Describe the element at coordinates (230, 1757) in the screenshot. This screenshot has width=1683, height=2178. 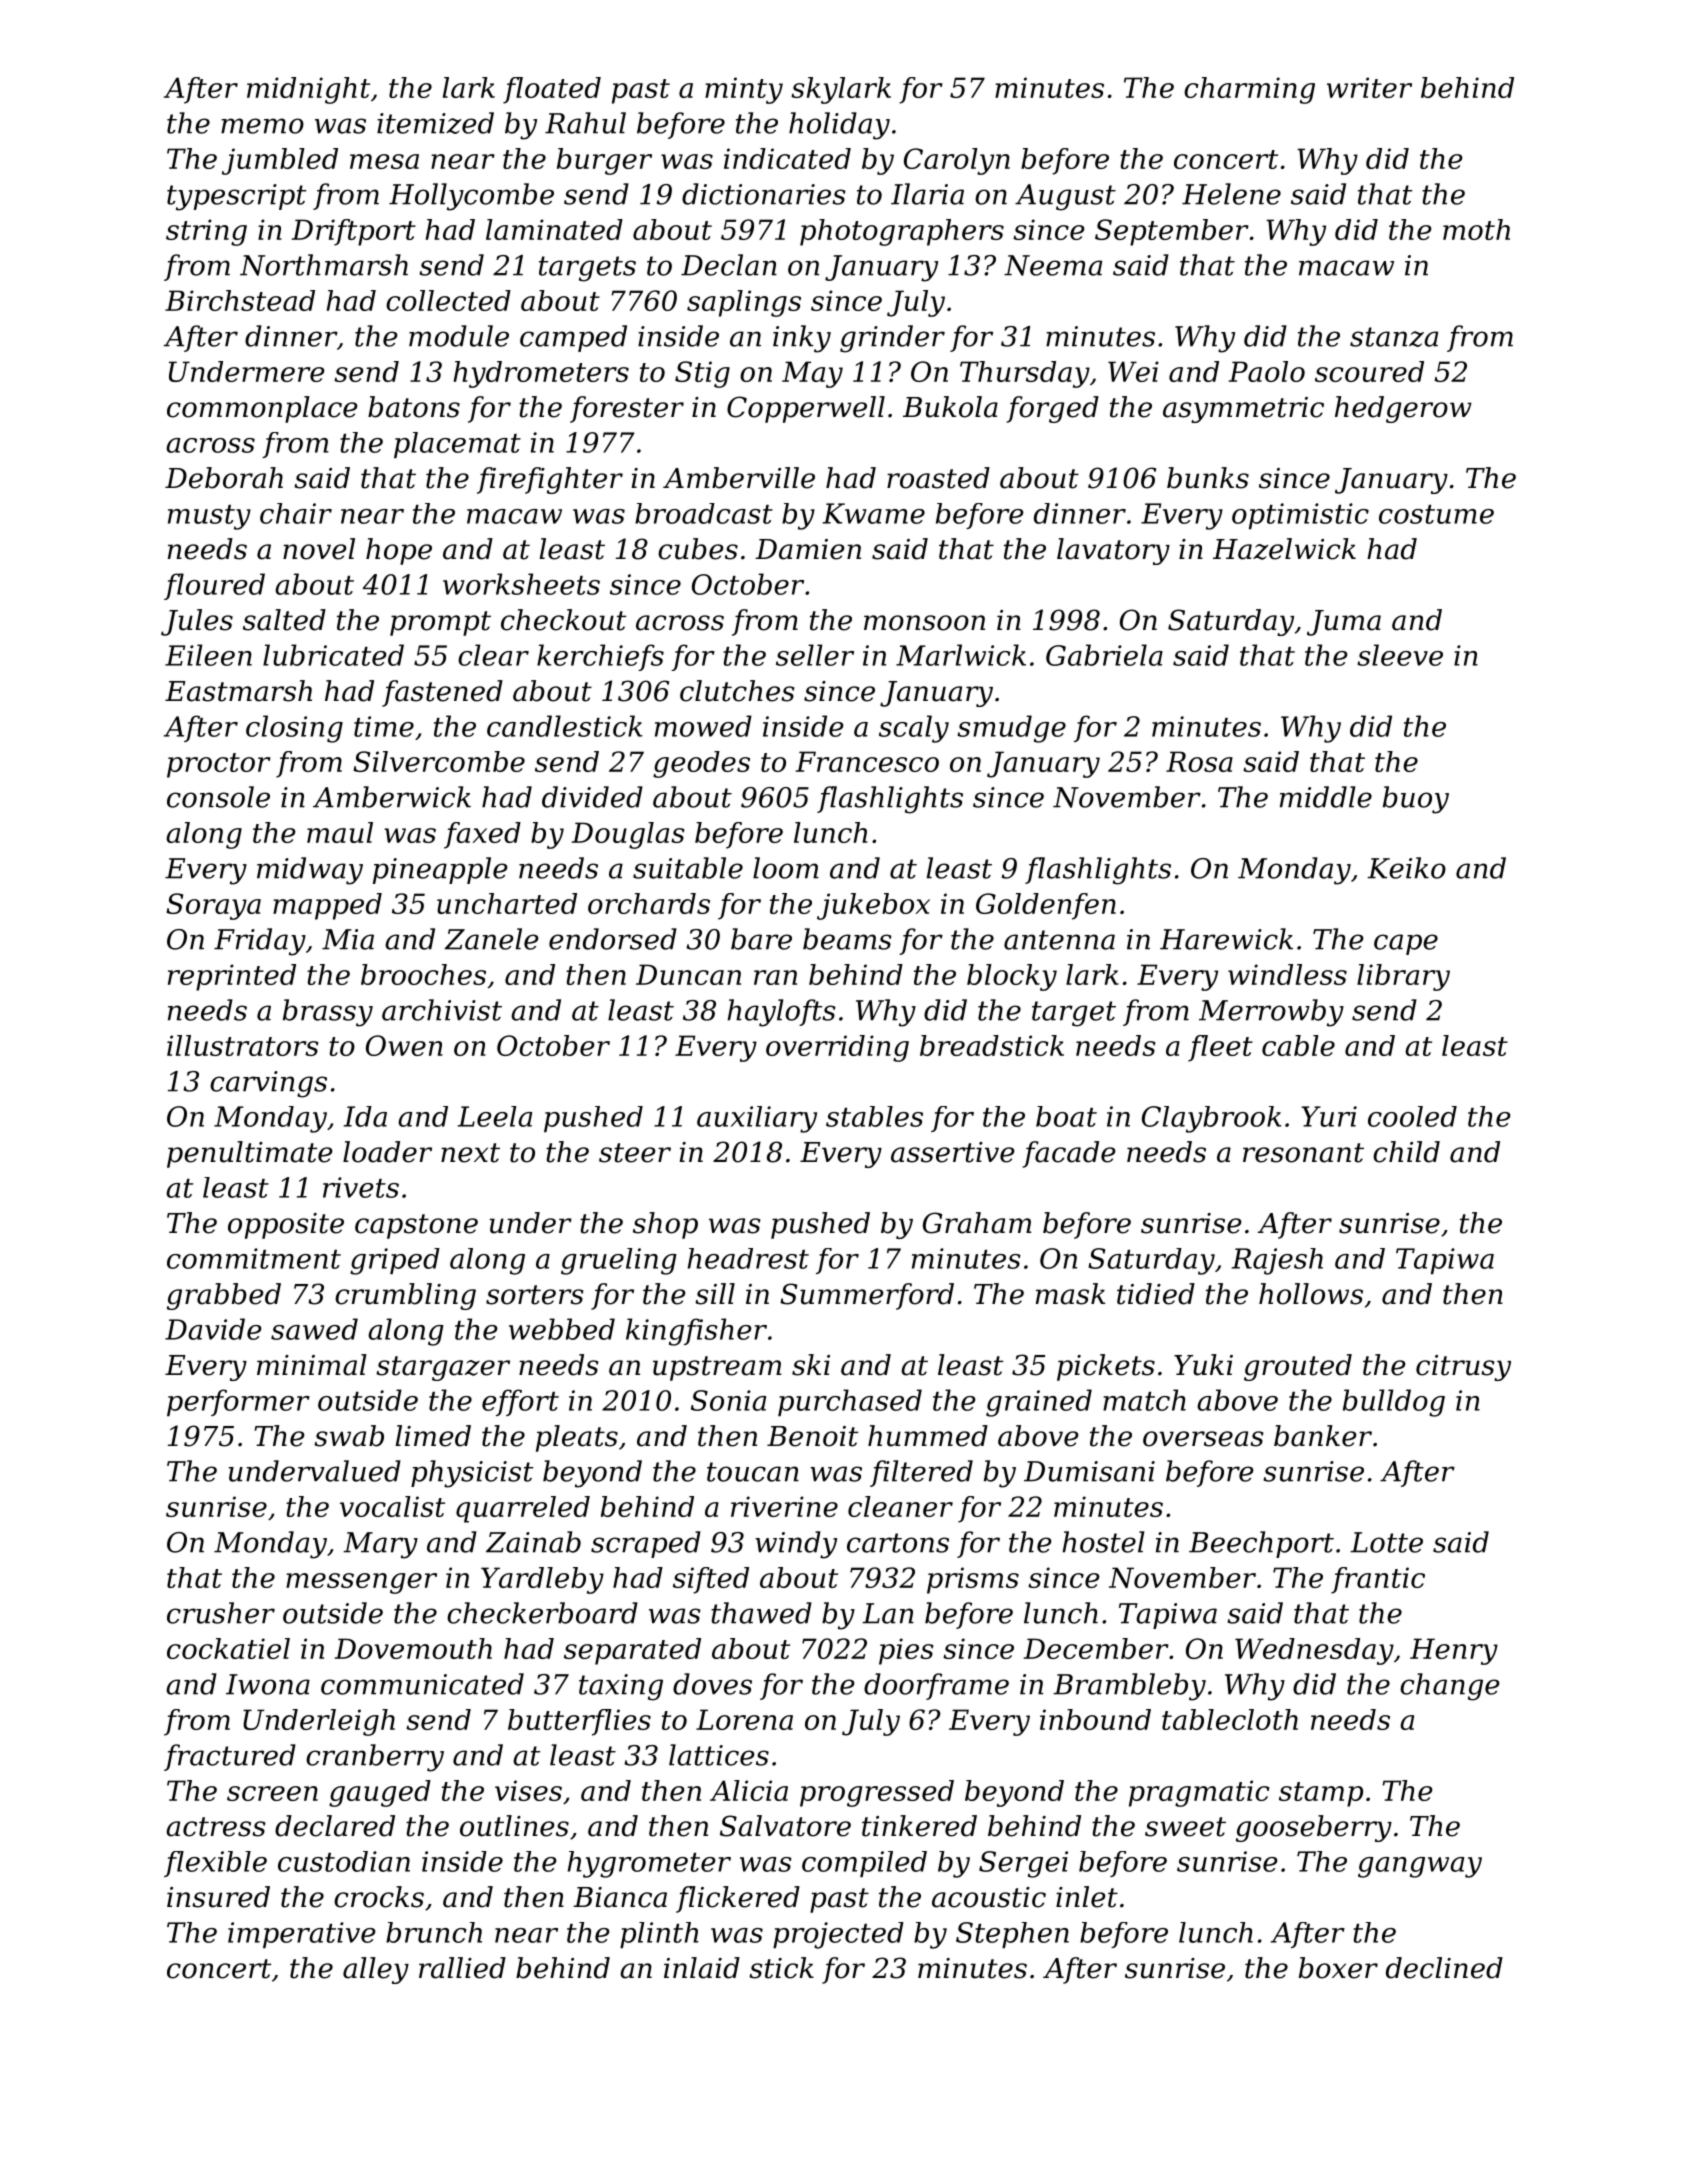
I see `fractured` at that location.
